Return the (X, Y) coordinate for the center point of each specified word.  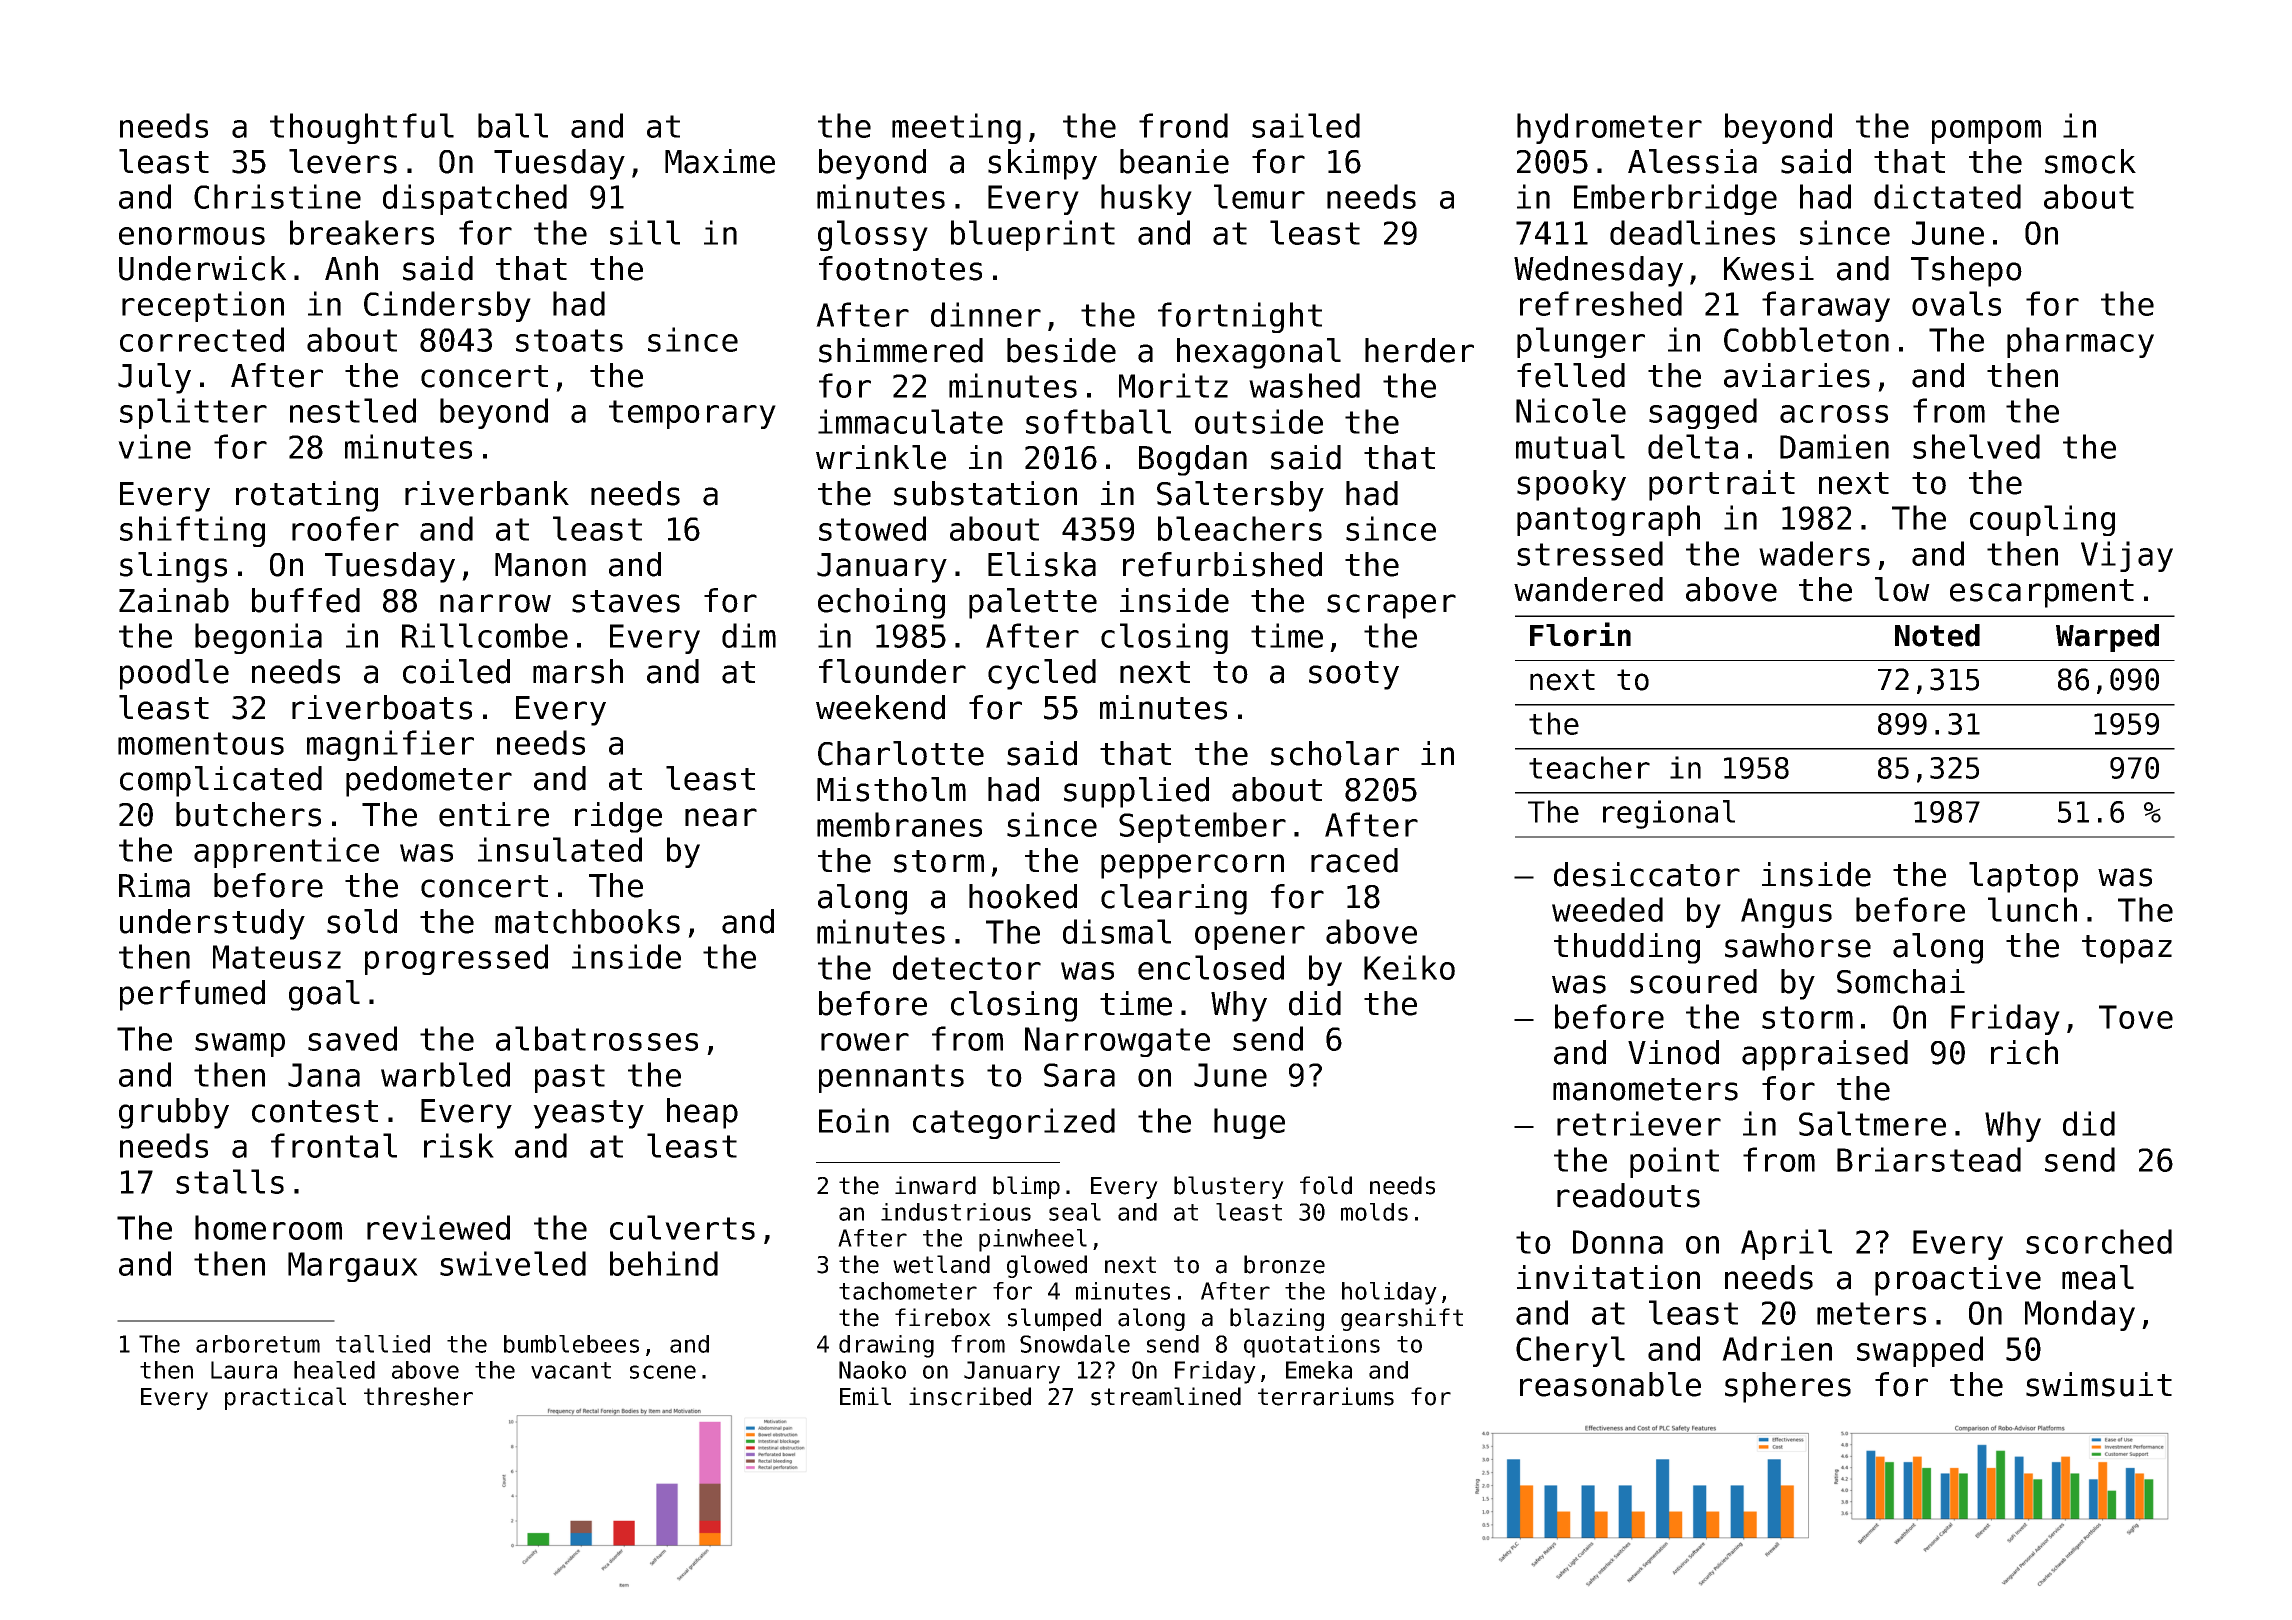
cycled (1042, 674)
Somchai (1901, 981)
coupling (2042, 520)
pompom (1986, 132)
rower (865, 1042)
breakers (362, 232)
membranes (899, 824)
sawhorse (1798, 945)
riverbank (487, 493)
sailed (1306, 125)
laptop (2023, 877)
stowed (872, 528)
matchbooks (587, 921)
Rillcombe (485, 635)
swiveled (513, 1263)
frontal (334, 1145)
